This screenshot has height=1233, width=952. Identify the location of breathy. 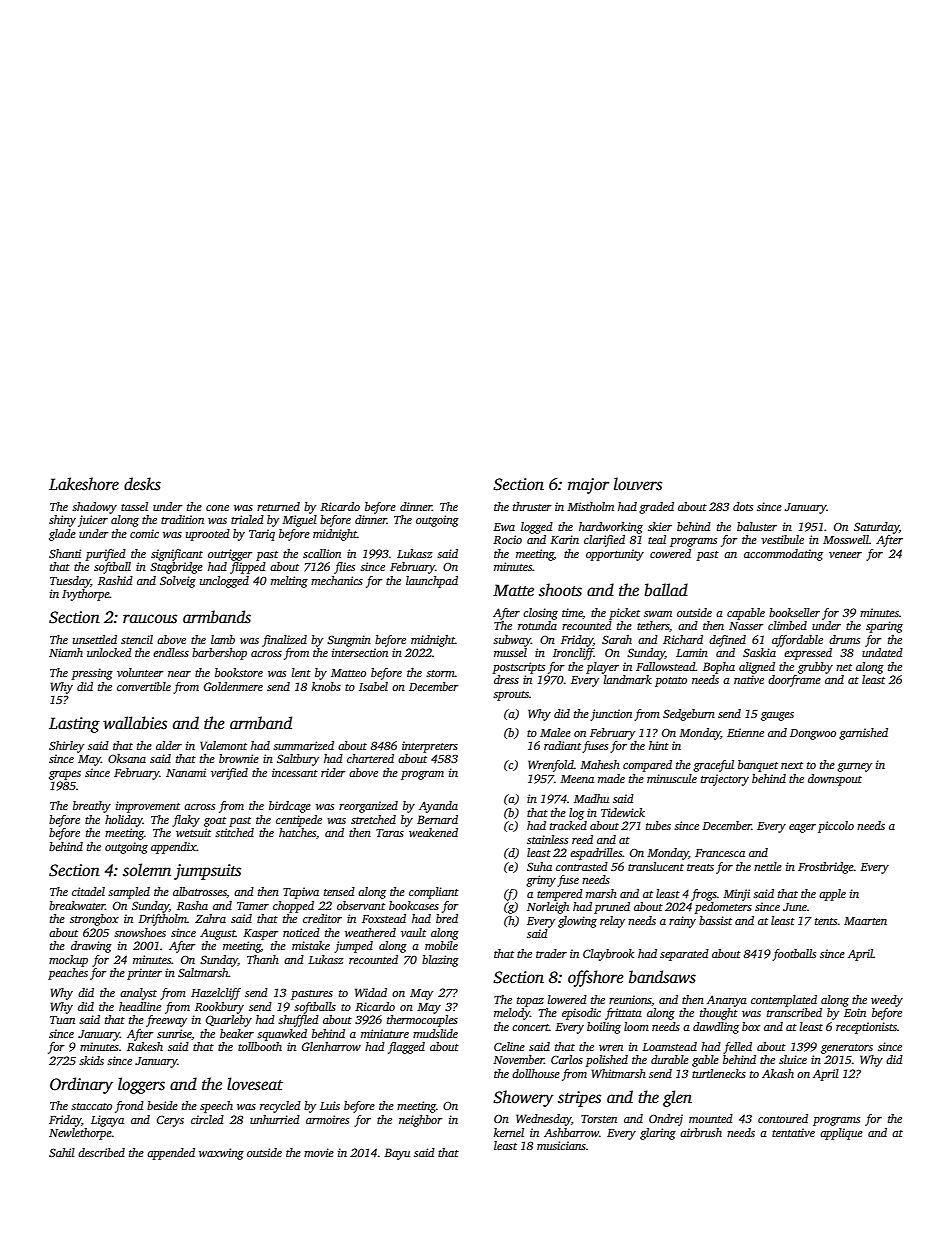
(92, 807).
